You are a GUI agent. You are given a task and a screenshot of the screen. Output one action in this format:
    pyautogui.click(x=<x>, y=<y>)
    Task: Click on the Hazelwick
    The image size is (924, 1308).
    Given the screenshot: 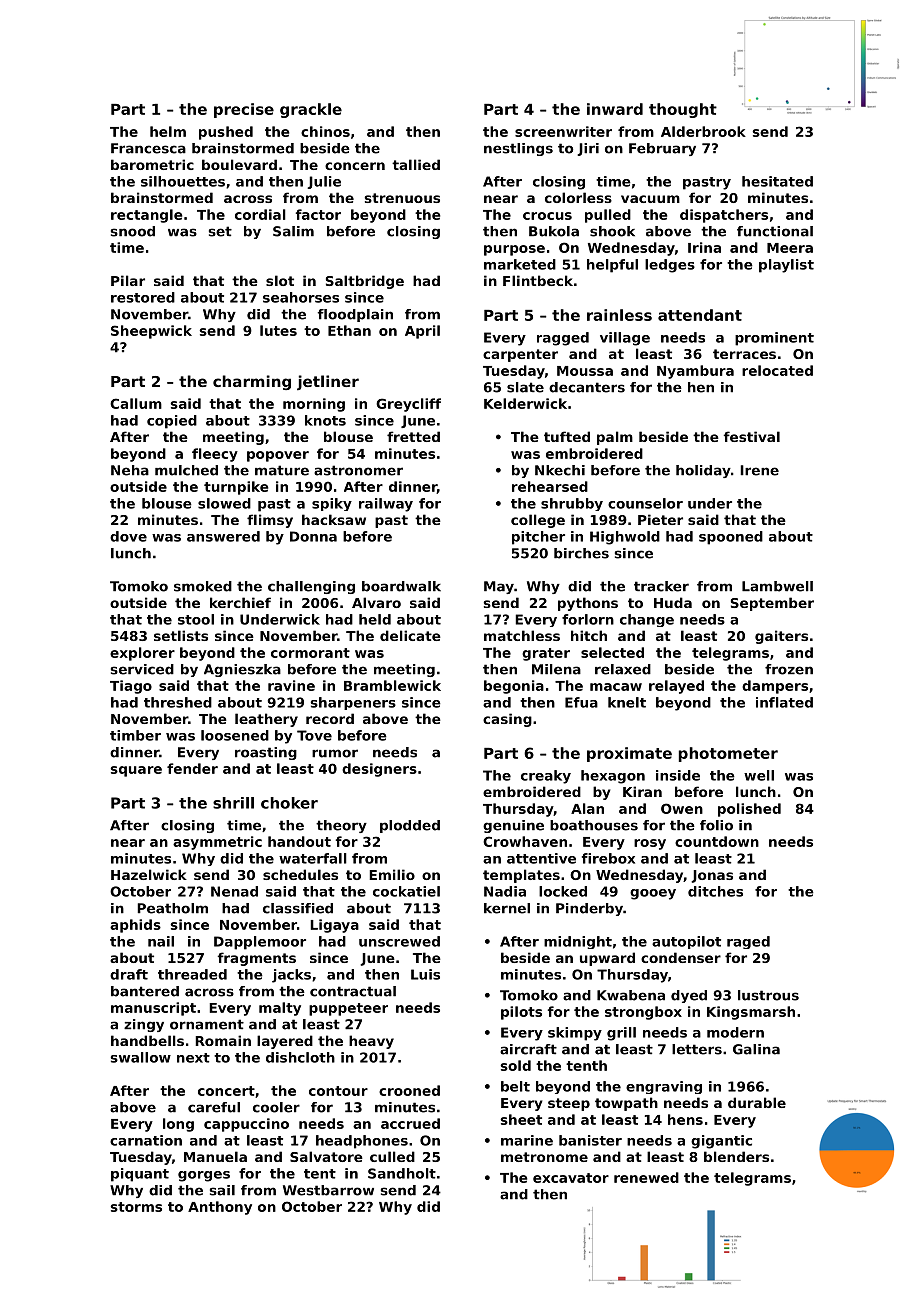 What is the action you would take?
    pyautogui.click(x=149, y=874)
